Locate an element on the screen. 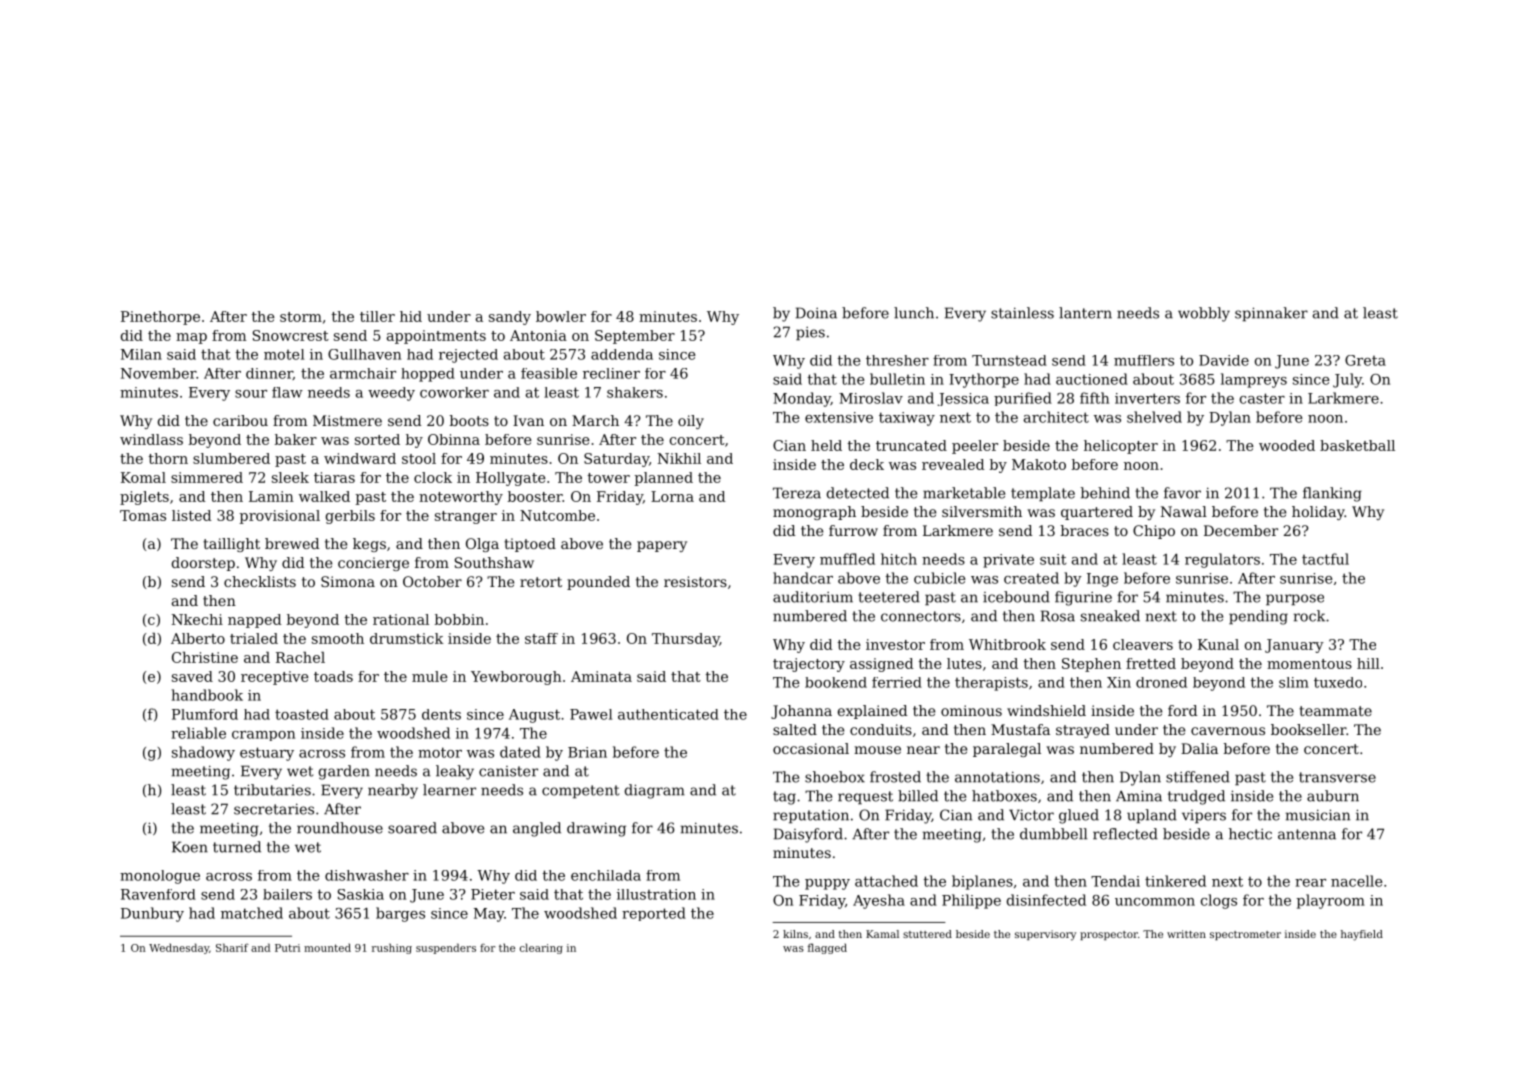  Nkechi is located at coordinates (197, 619).
